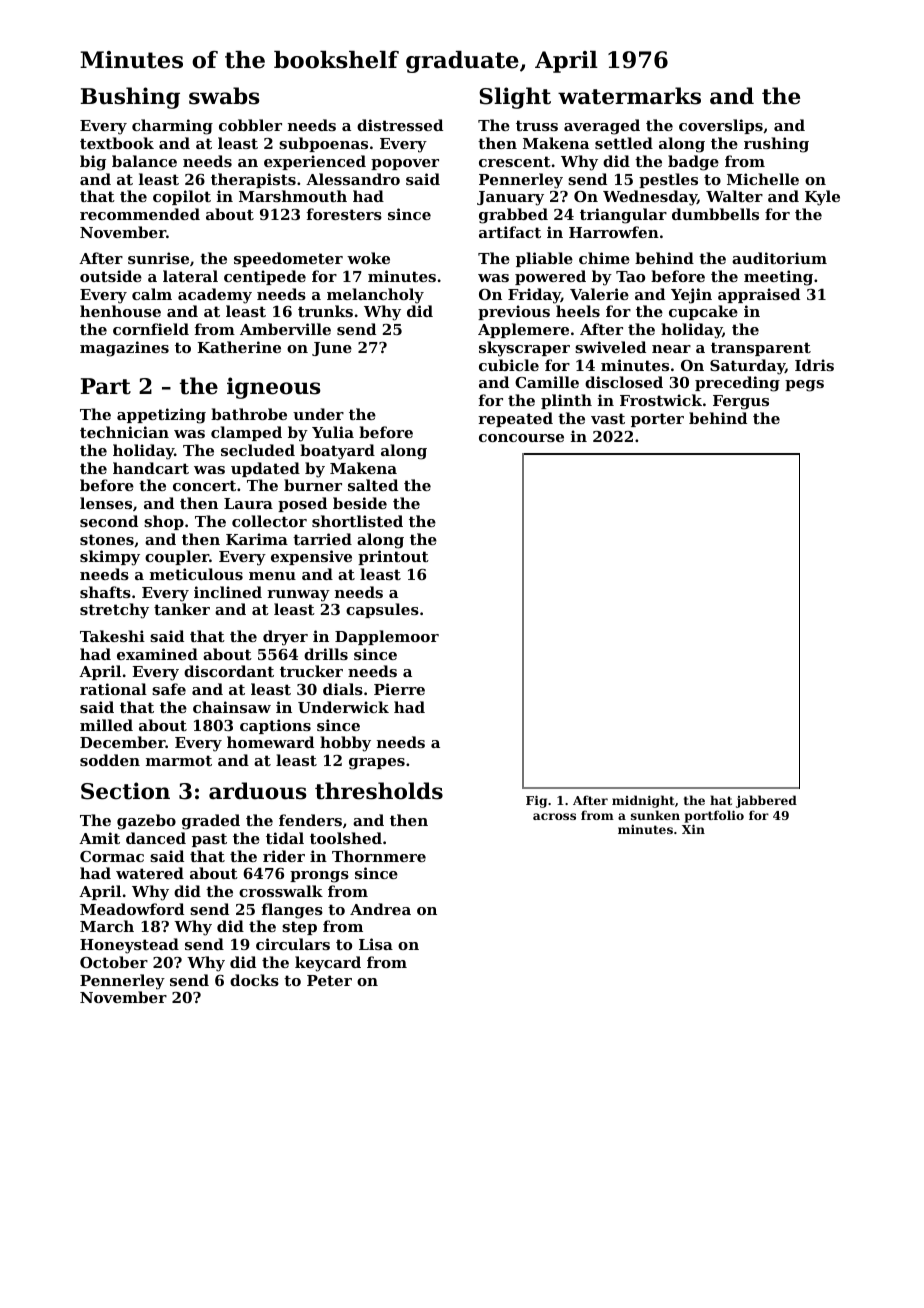 The height and width of the screenshot is (1308, 924). Describe the element at coordinates (515, 98) in the screenshot. I see `Slight` at that location.
